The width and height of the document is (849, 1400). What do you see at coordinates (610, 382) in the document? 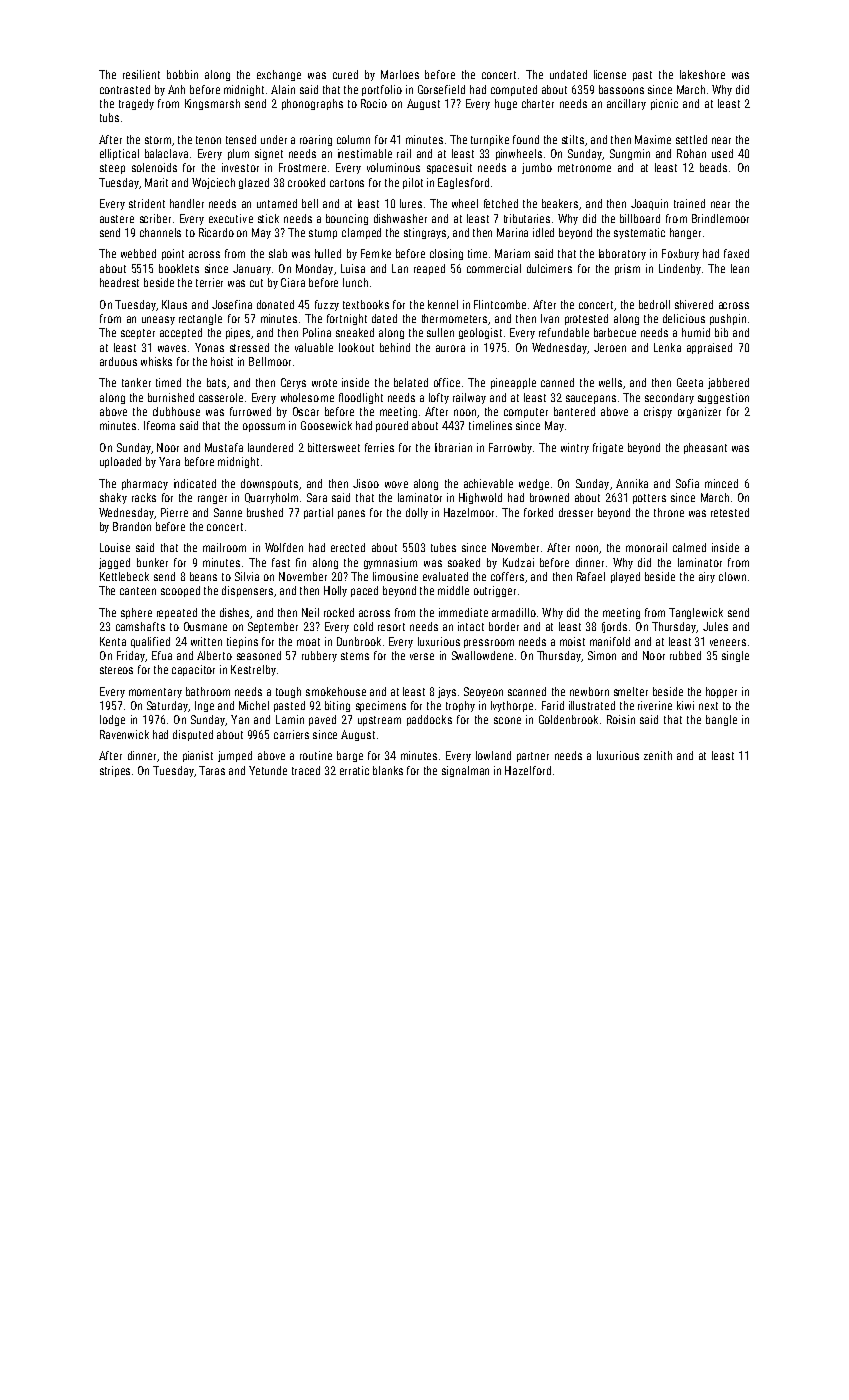
I see `wells` at bounding box center [610, 382].
